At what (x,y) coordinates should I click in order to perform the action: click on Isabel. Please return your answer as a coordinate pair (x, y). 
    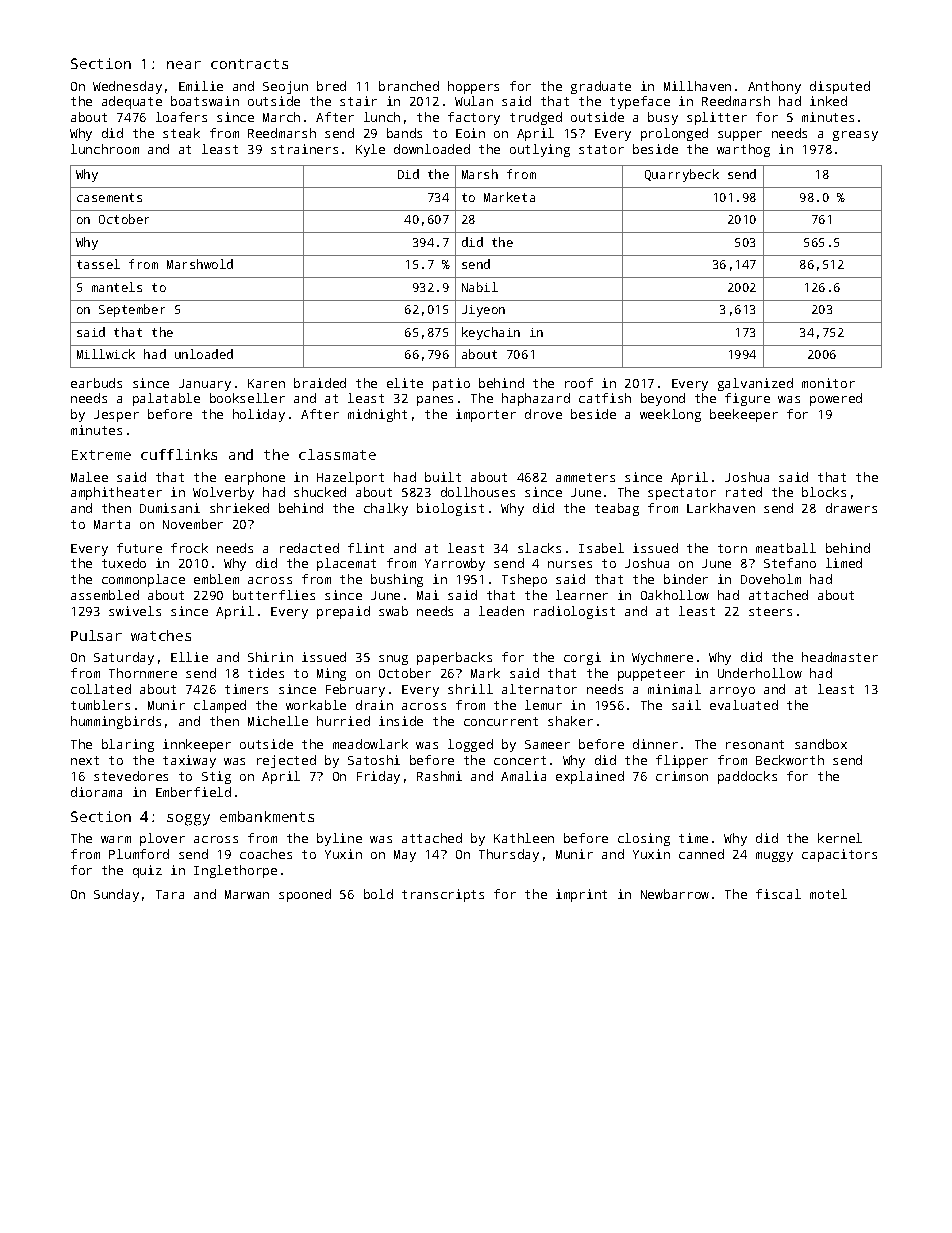
    Looking at the image, I should click on (601, 548).
